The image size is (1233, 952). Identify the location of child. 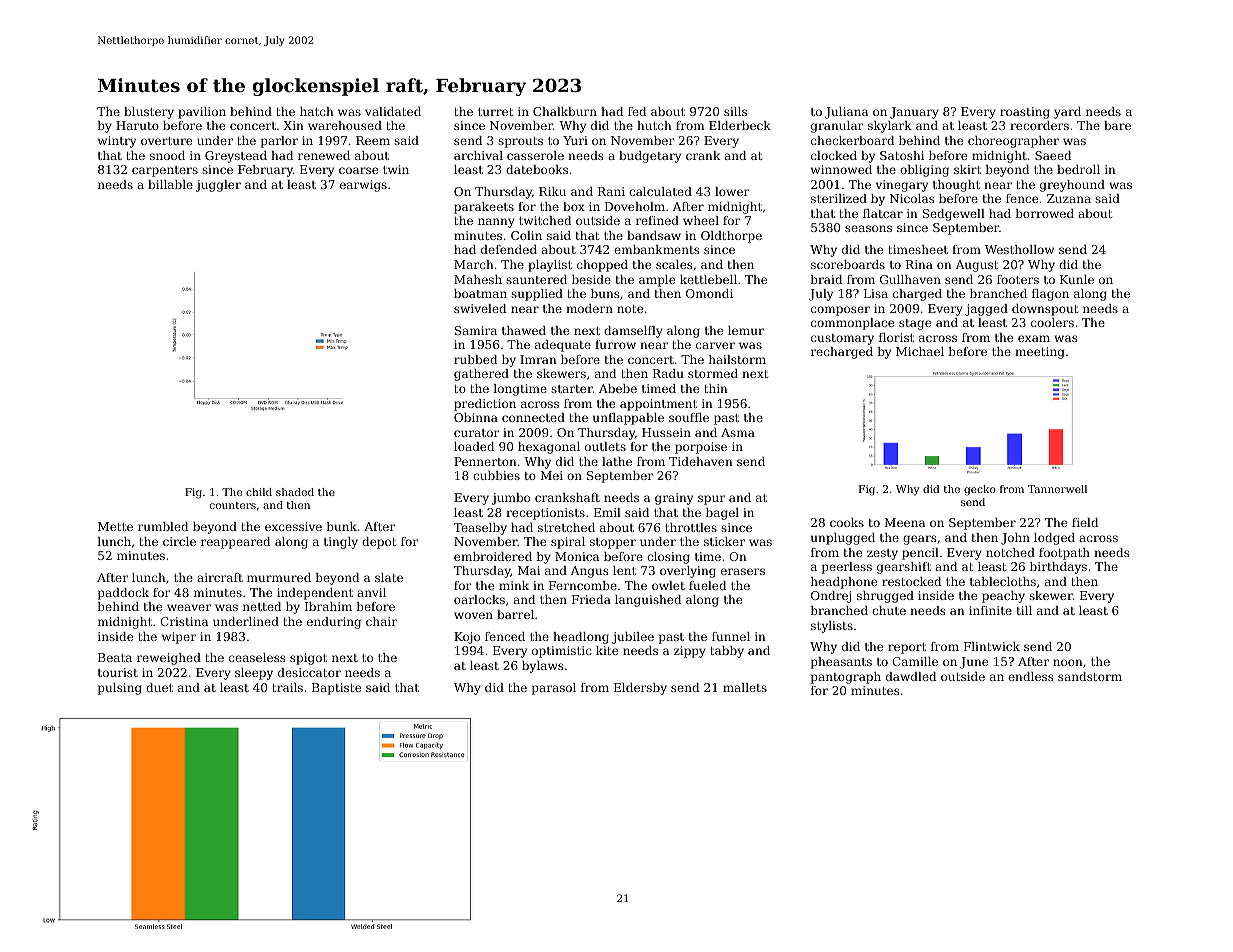
(259, 492).
